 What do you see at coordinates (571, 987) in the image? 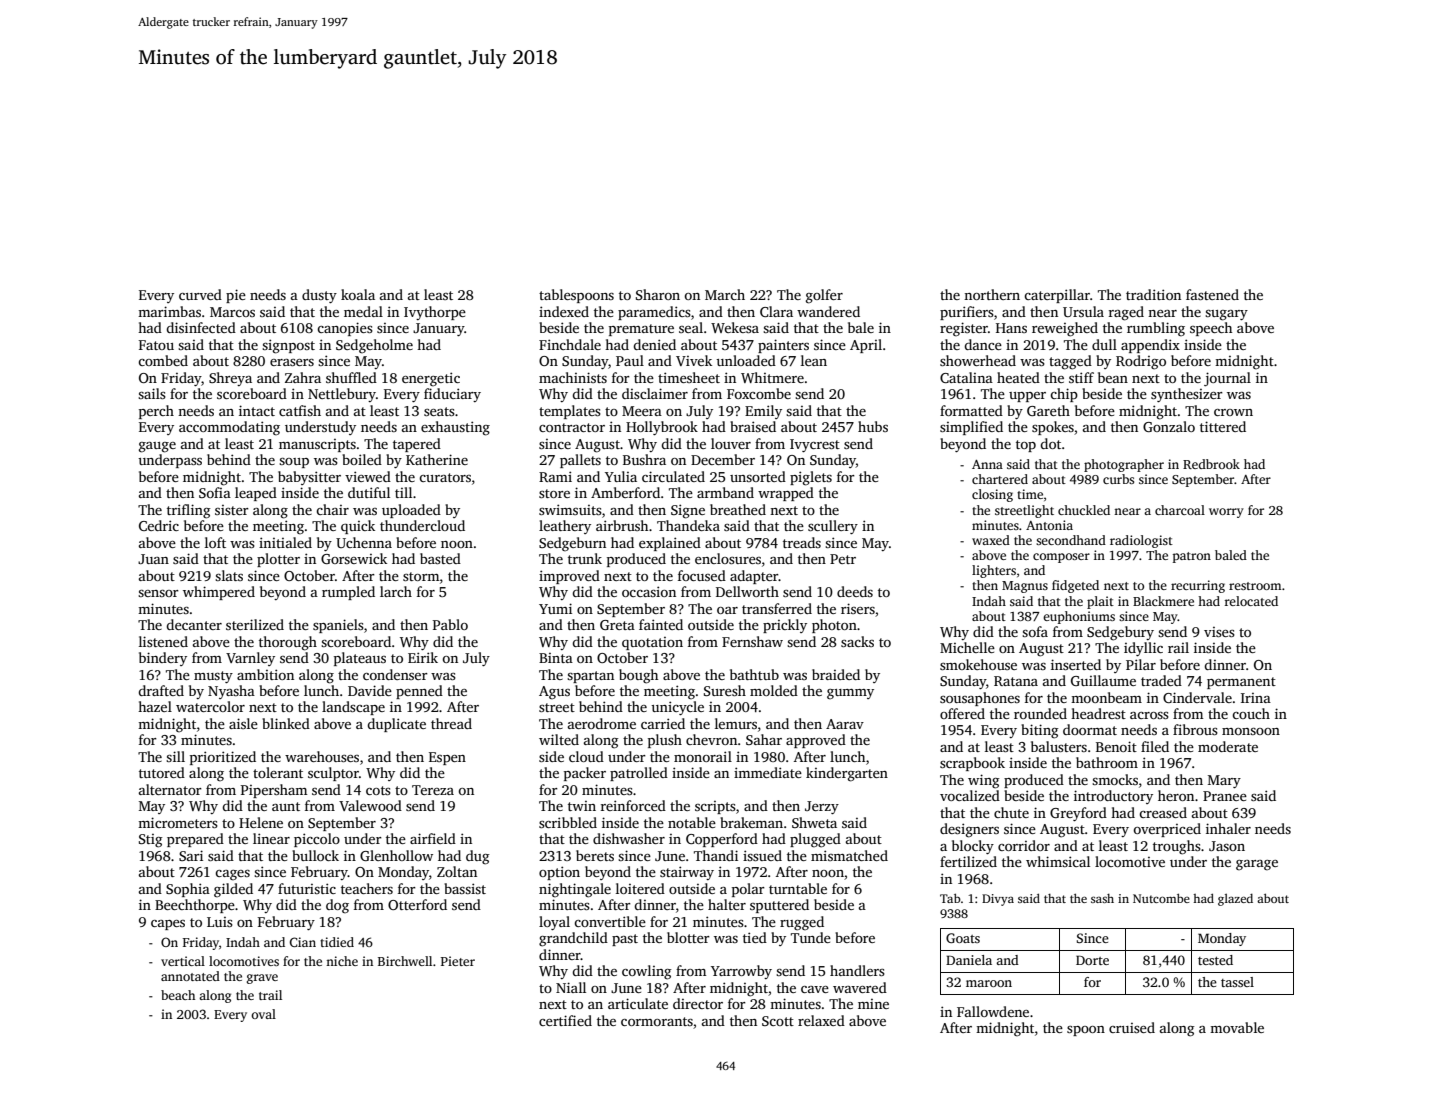
I see `Niall` at bounding box center [571, 987].
